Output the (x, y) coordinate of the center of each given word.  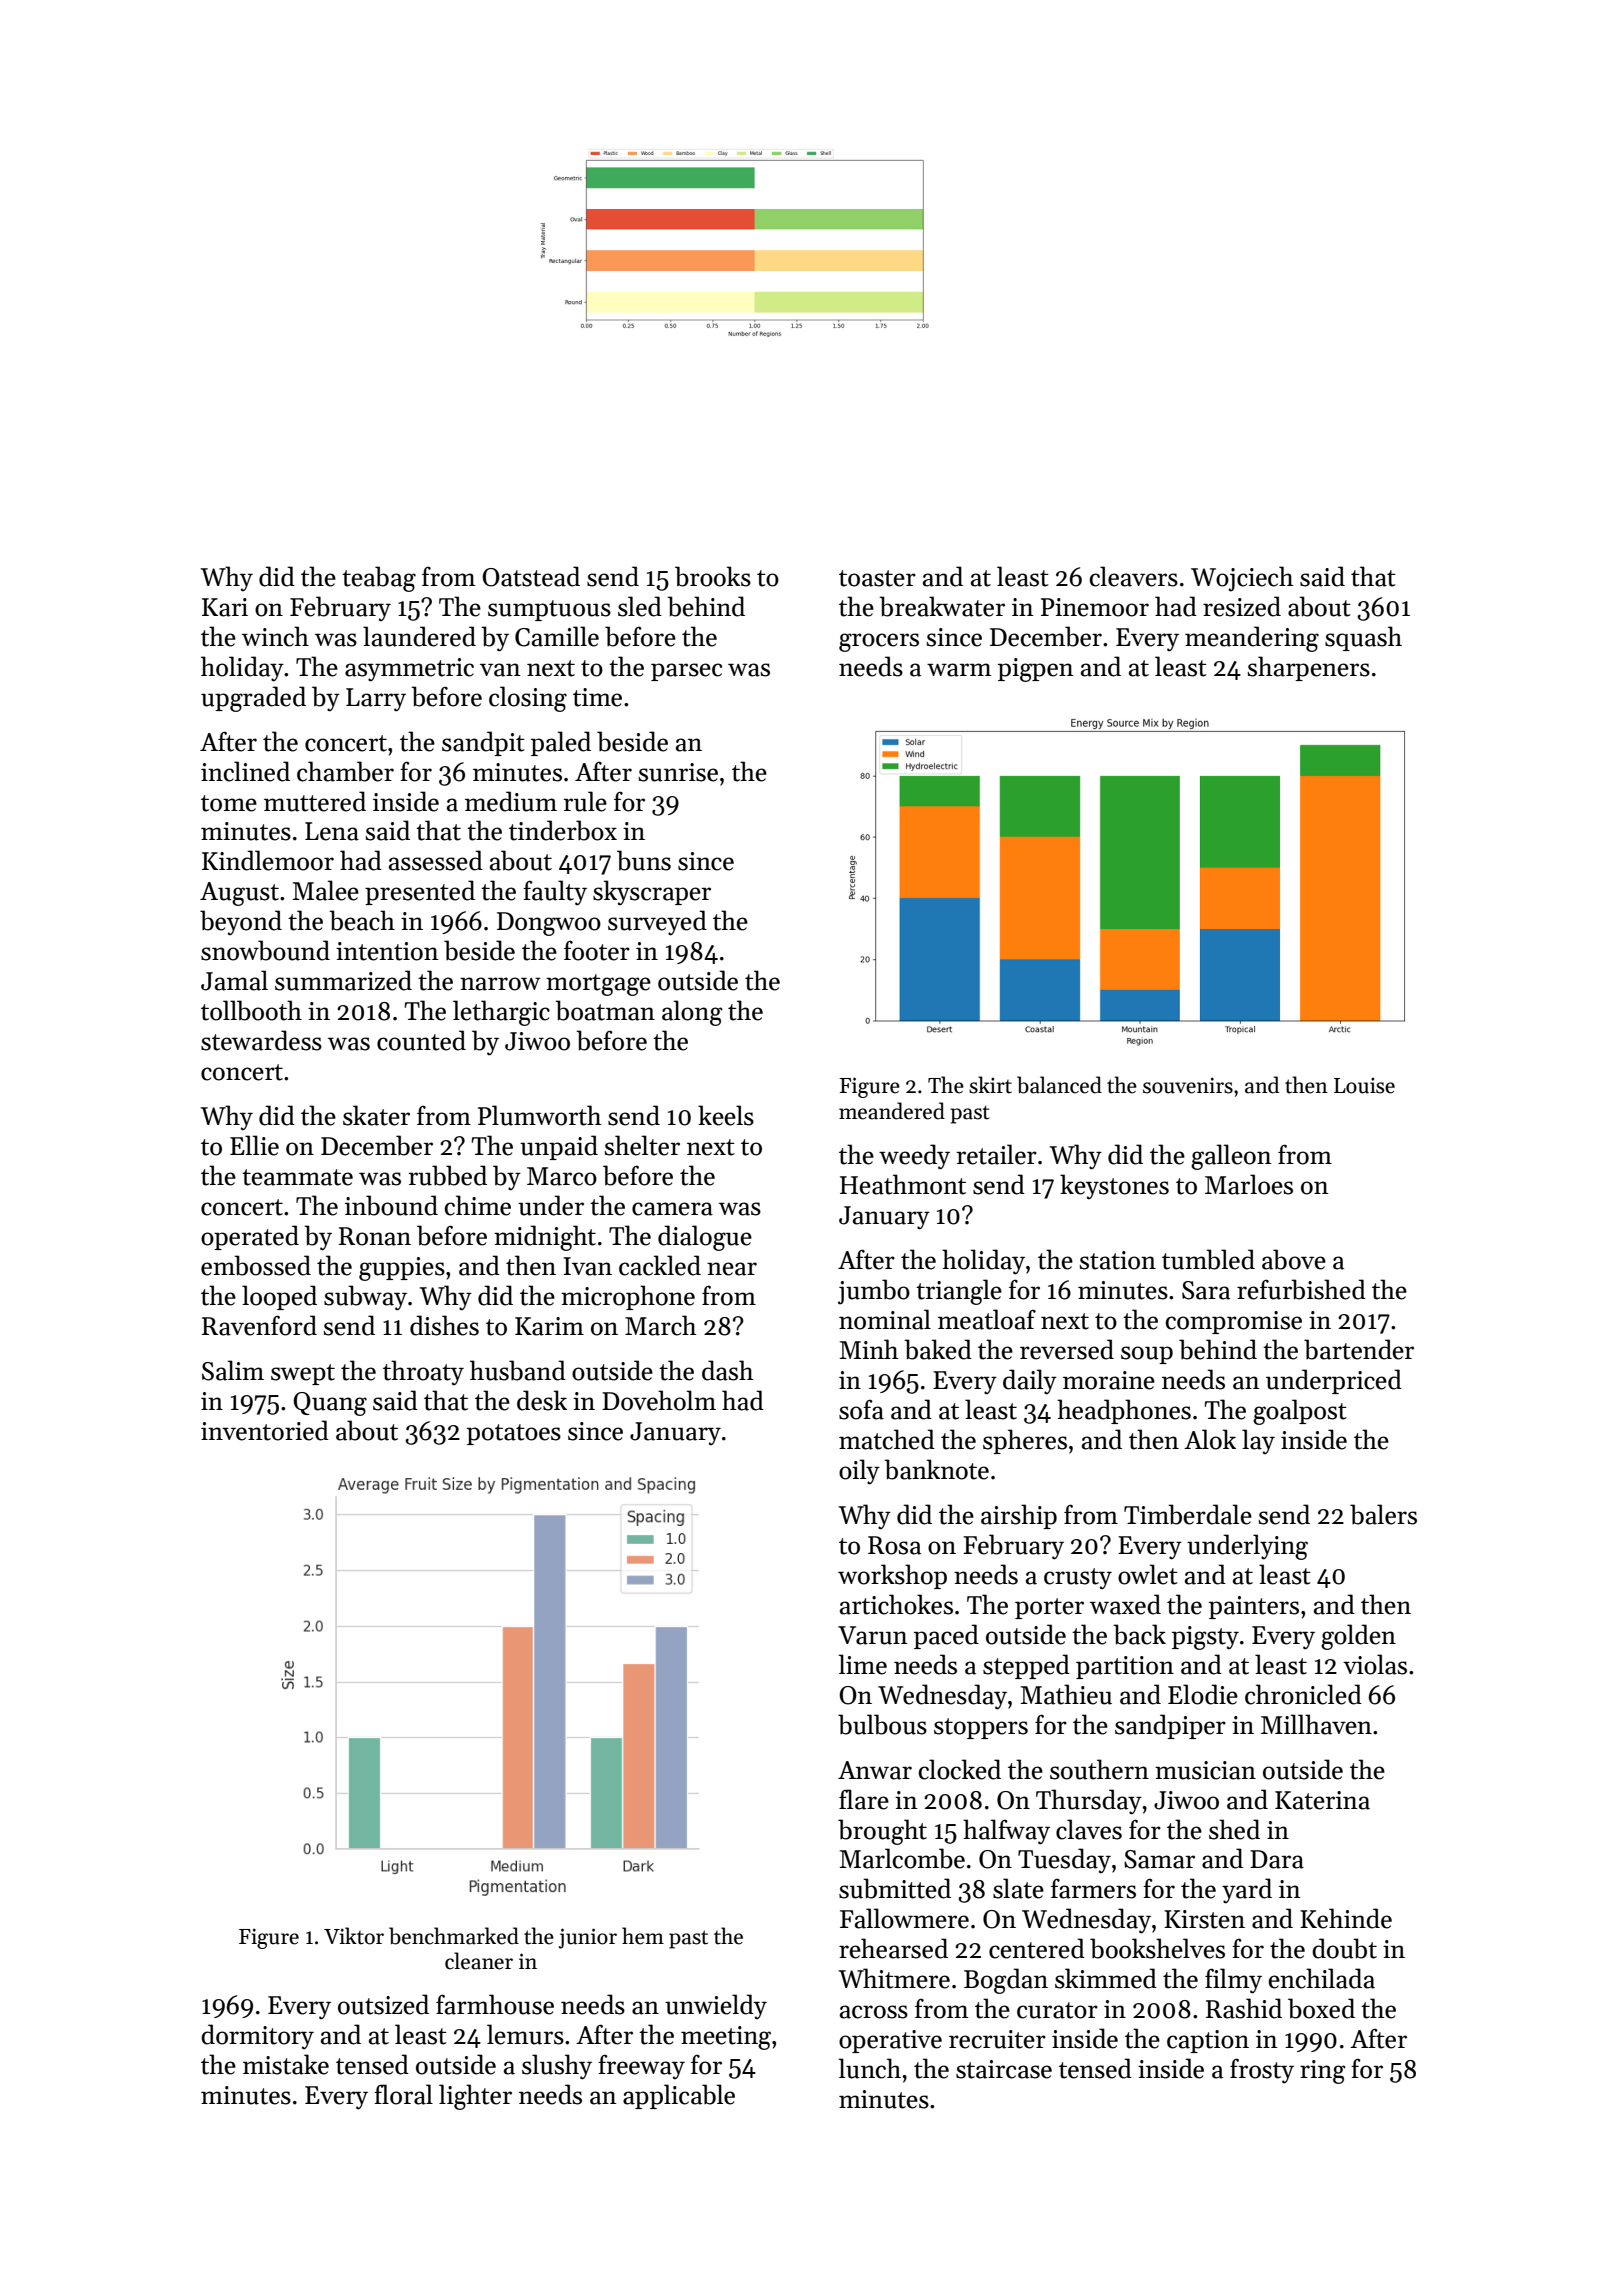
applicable (679, 2096)
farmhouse (495, 2004)
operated (250, 1237)
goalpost (1300, 1412)
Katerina (1322, 1800)
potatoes (514, 1434)
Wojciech (1242, 579)
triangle (959, 1292)
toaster (877, 578)
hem (643, 1936)
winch (275, 636)
